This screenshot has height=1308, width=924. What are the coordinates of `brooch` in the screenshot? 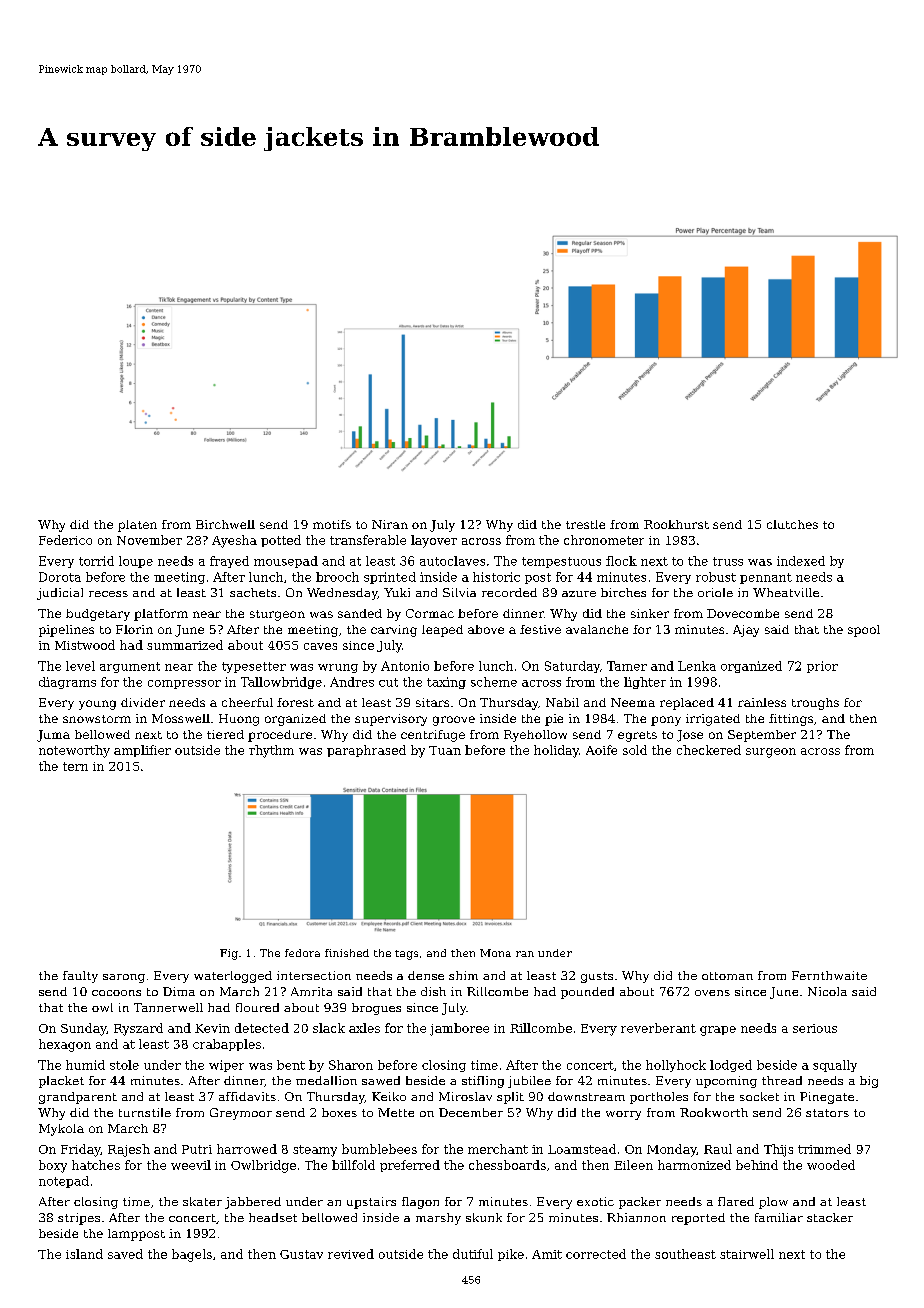 It's located at (337, 577).
